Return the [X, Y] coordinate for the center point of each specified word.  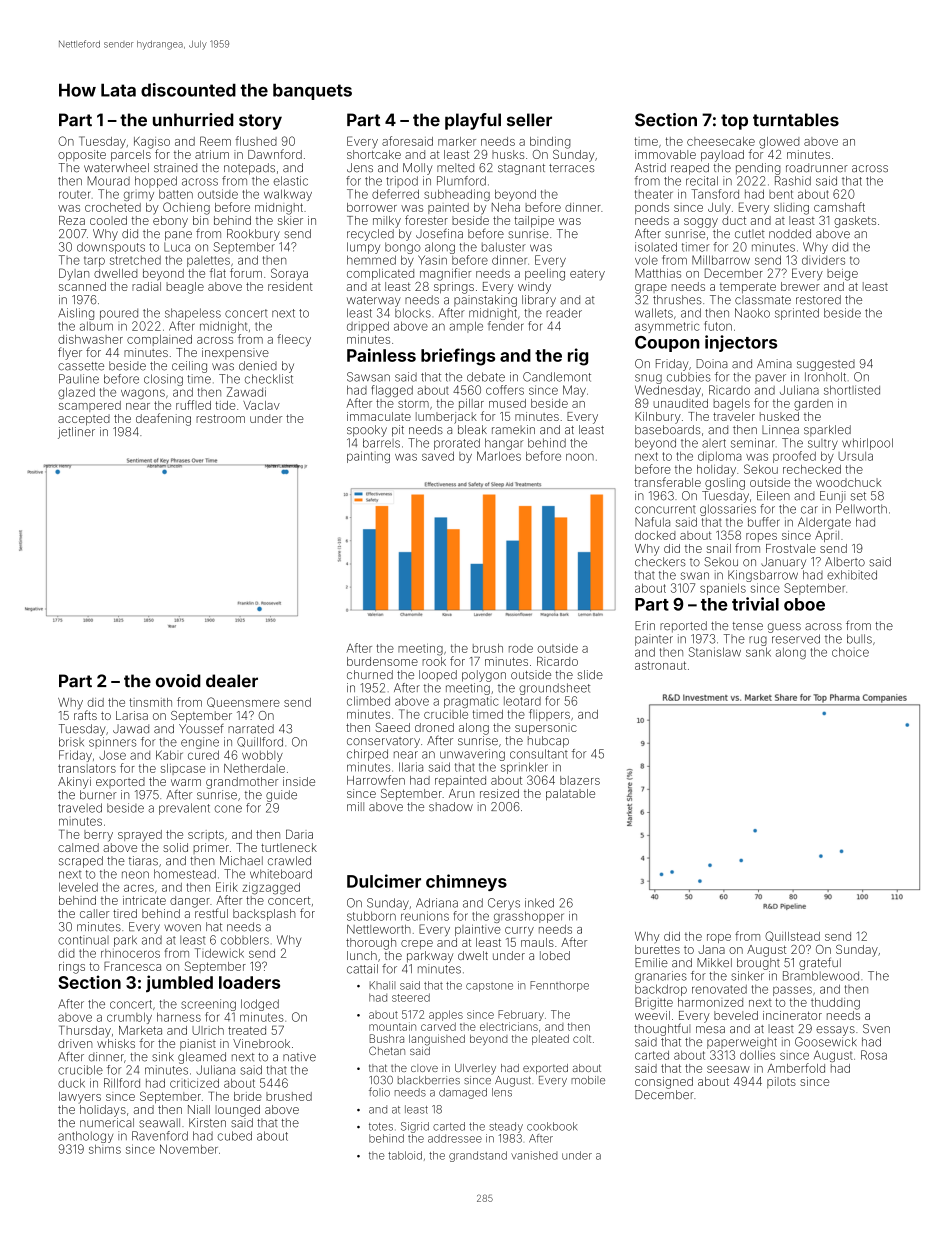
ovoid [178, 681]
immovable [665, 154]
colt [582, 1039]
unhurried [193, 120]
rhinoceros [130, 953]
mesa [710, 1030]
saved [438, 456]
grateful [820, 963]
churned [370, 674]
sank [758, 652]
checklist [269, 379]
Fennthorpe [559, 986]
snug [648, 379]
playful [473, 121]
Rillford [122, 1083]
